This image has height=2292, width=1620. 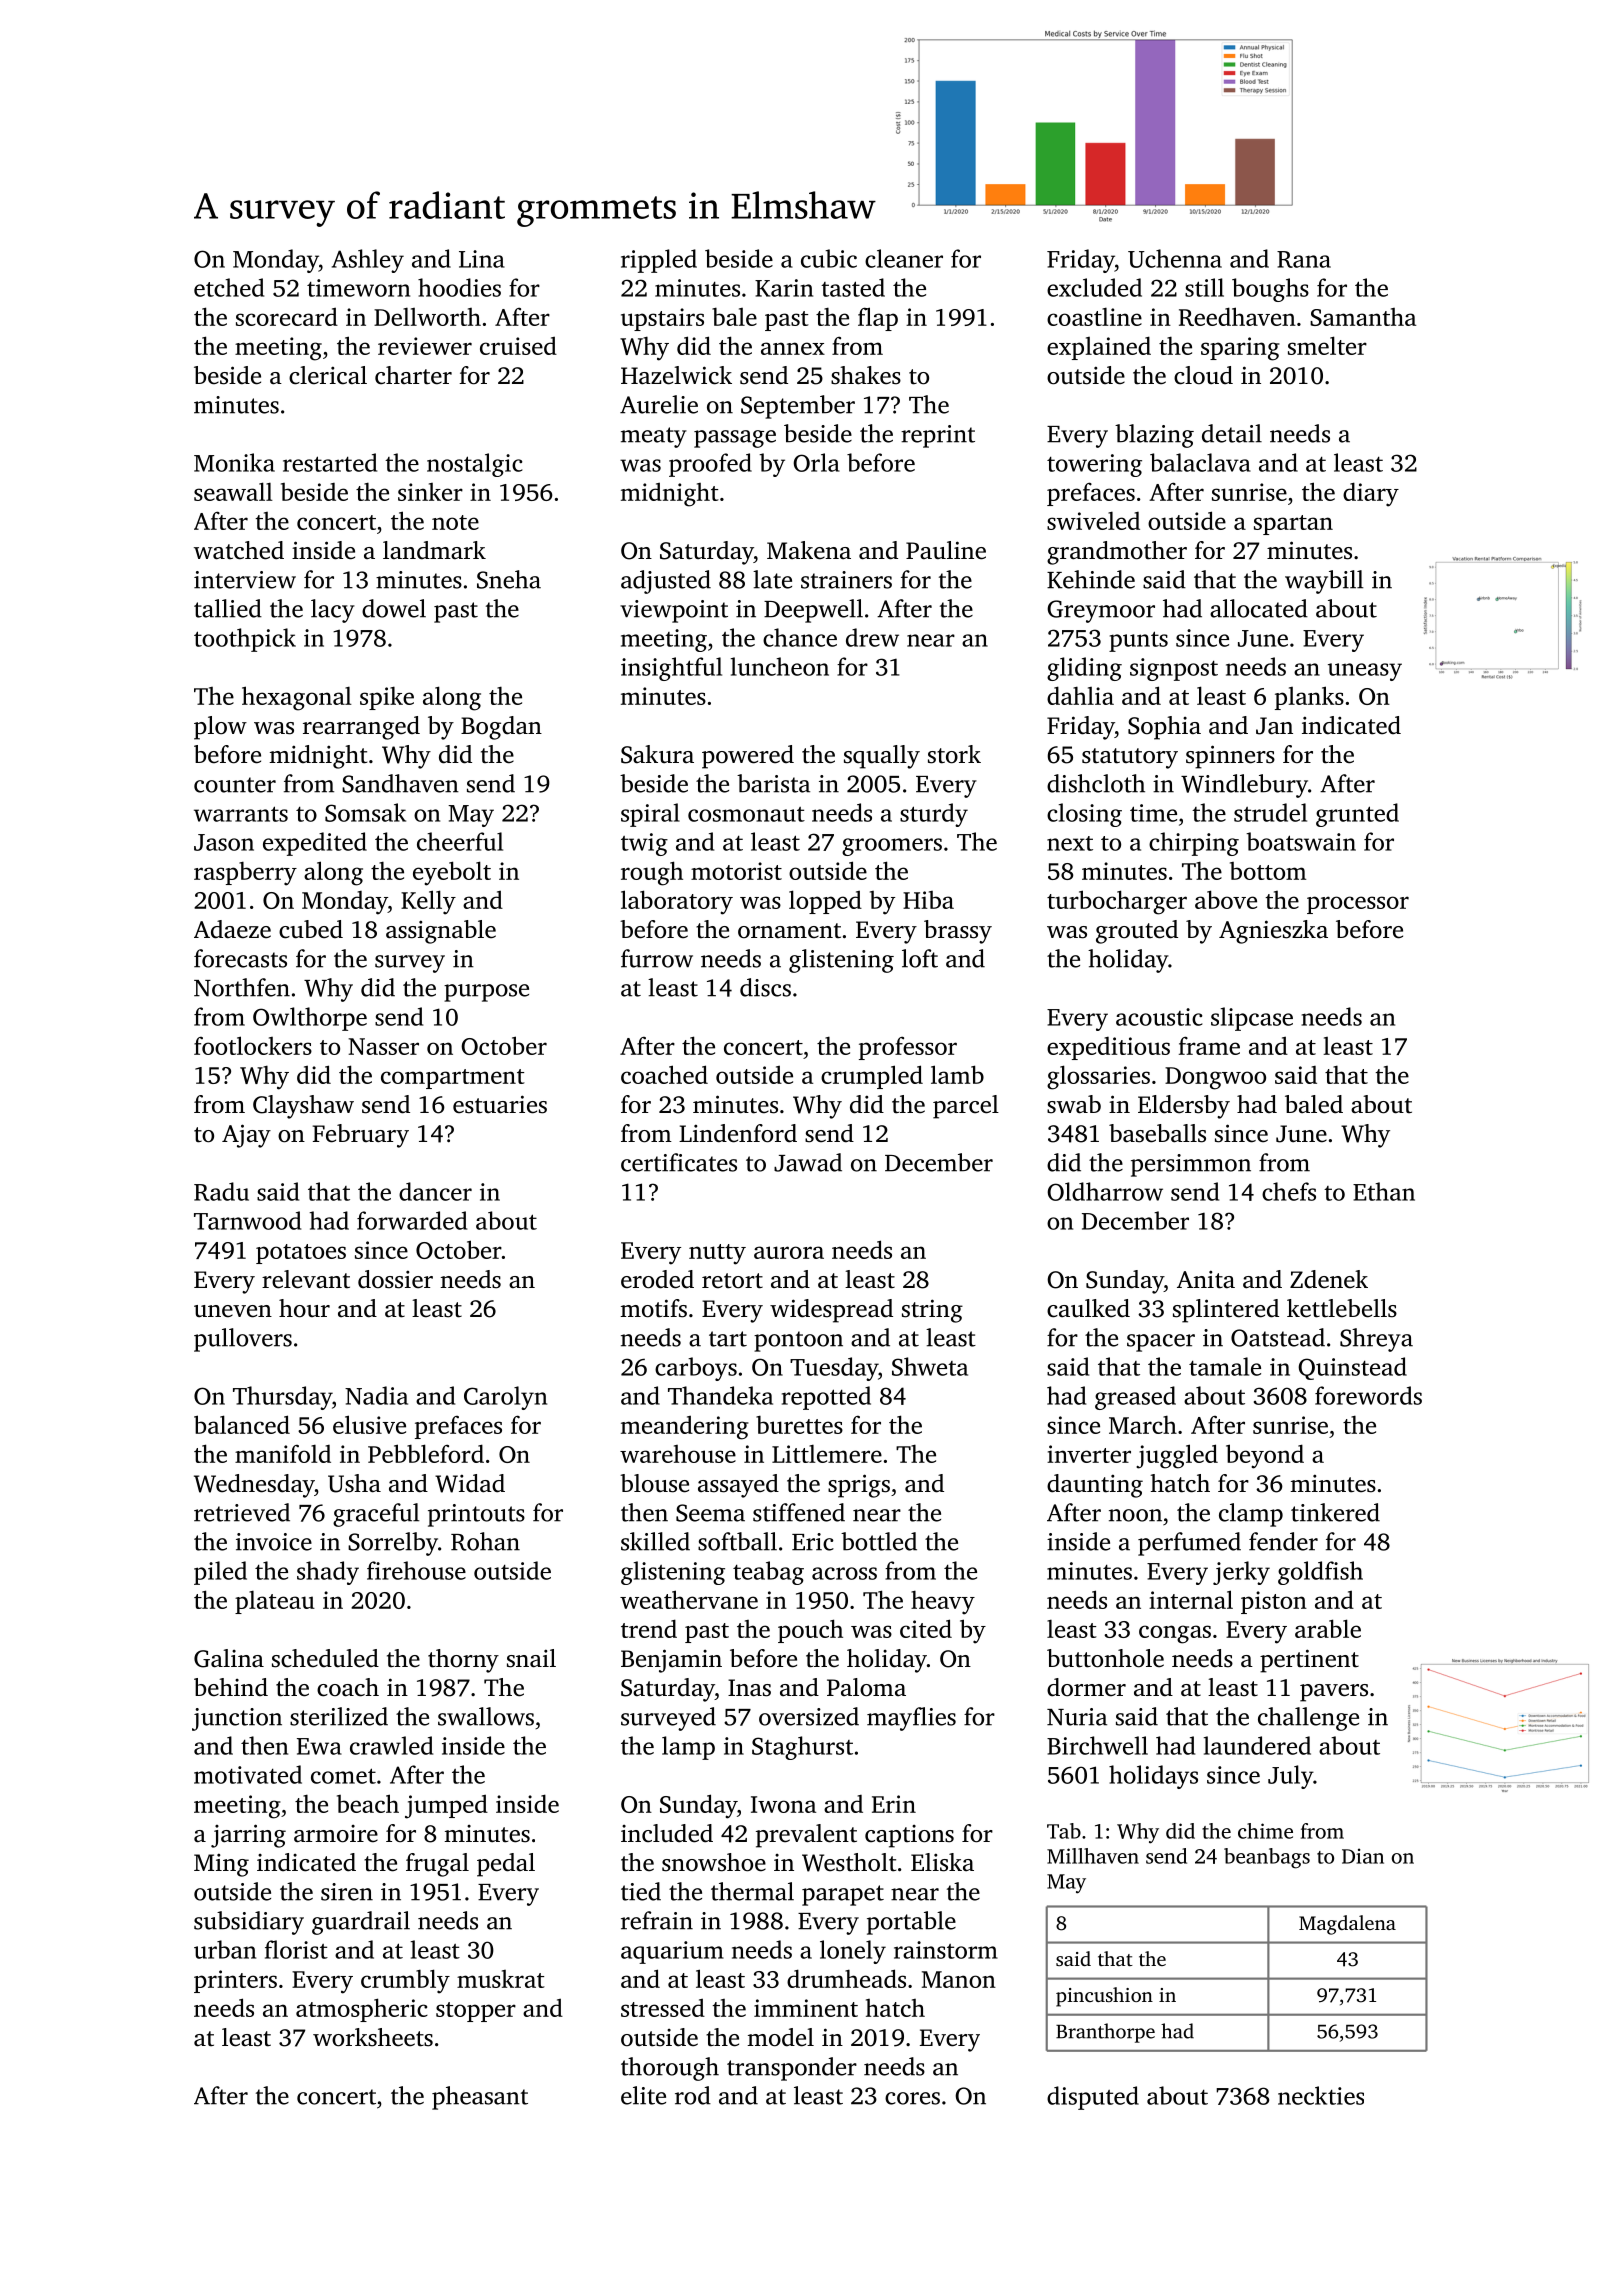 I want to click on laundered, so click(x=1257, y=1745).
